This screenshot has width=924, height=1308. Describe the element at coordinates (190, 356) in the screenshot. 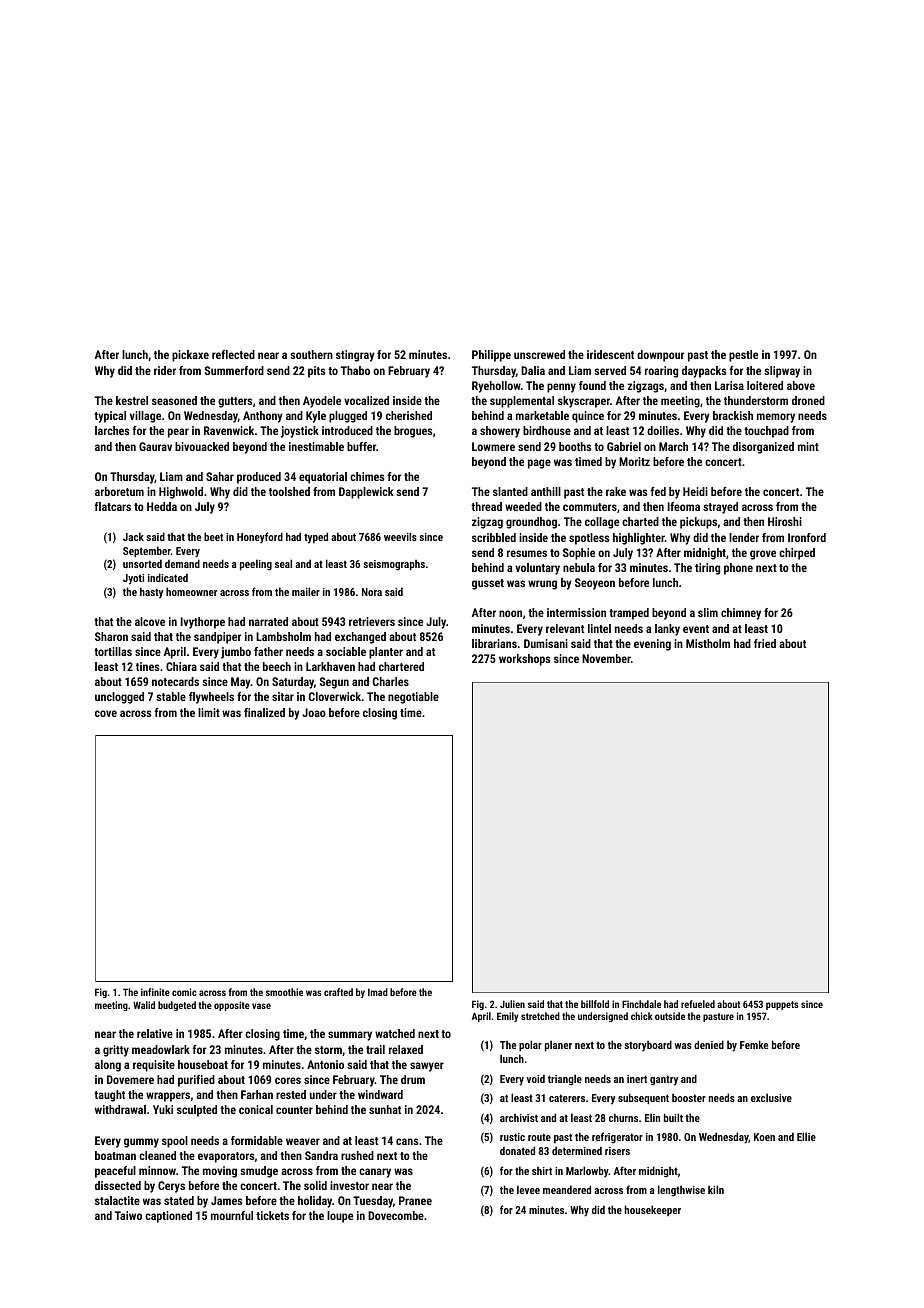

I see `pickaxe` at that location.
